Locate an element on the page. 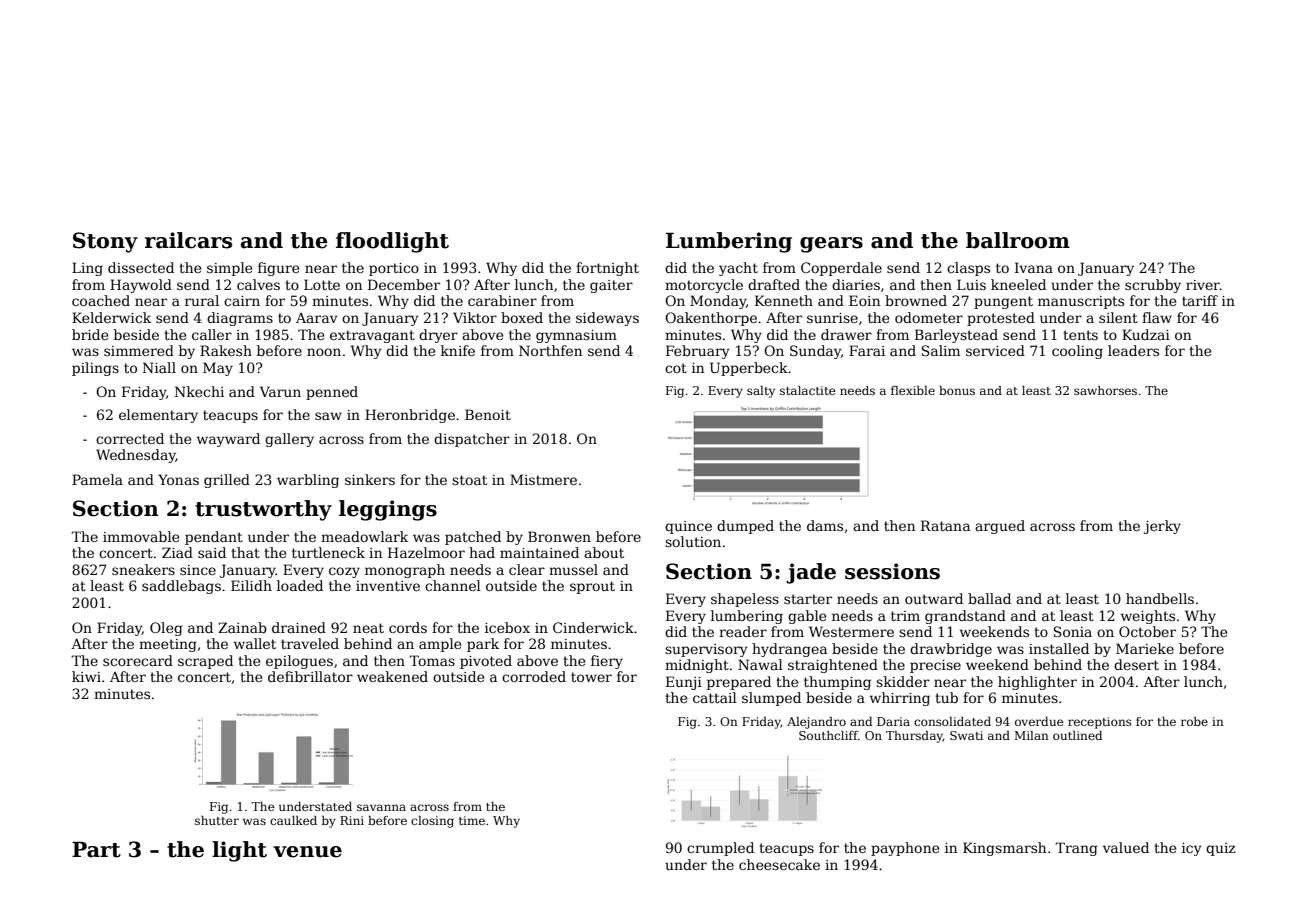  gymnasium is located at coordinates (576, 336).
